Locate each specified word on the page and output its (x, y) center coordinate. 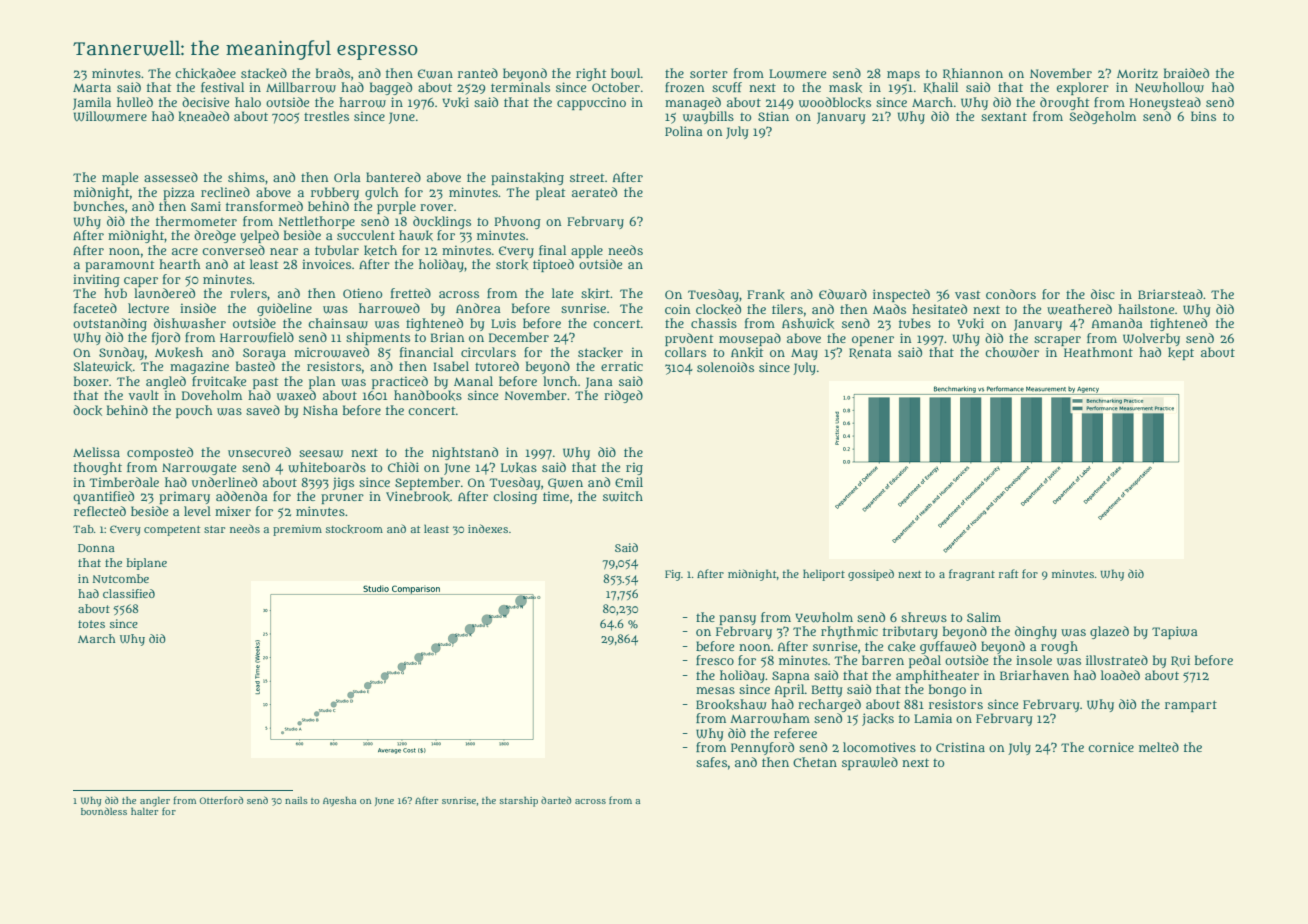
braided (1186, 73)
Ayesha (339, 801)
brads (333, 73)
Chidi (403, 467)
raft (1009, 573)
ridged (623, 396)
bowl (626, 73)
